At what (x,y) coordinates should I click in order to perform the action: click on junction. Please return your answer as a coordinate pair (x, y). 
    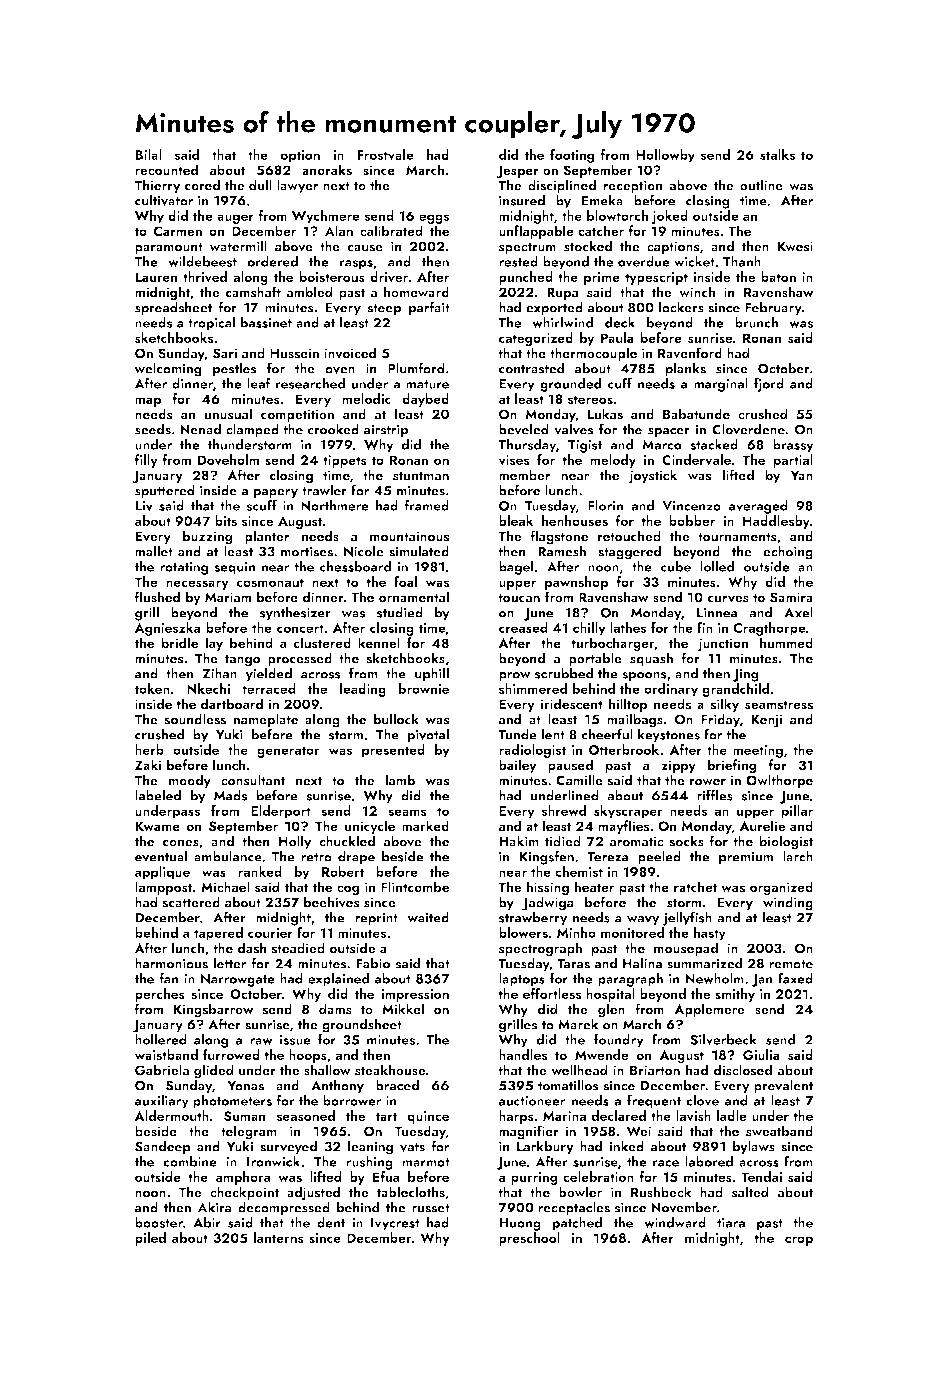
    Looking at the image, I should click on (723, 645).
